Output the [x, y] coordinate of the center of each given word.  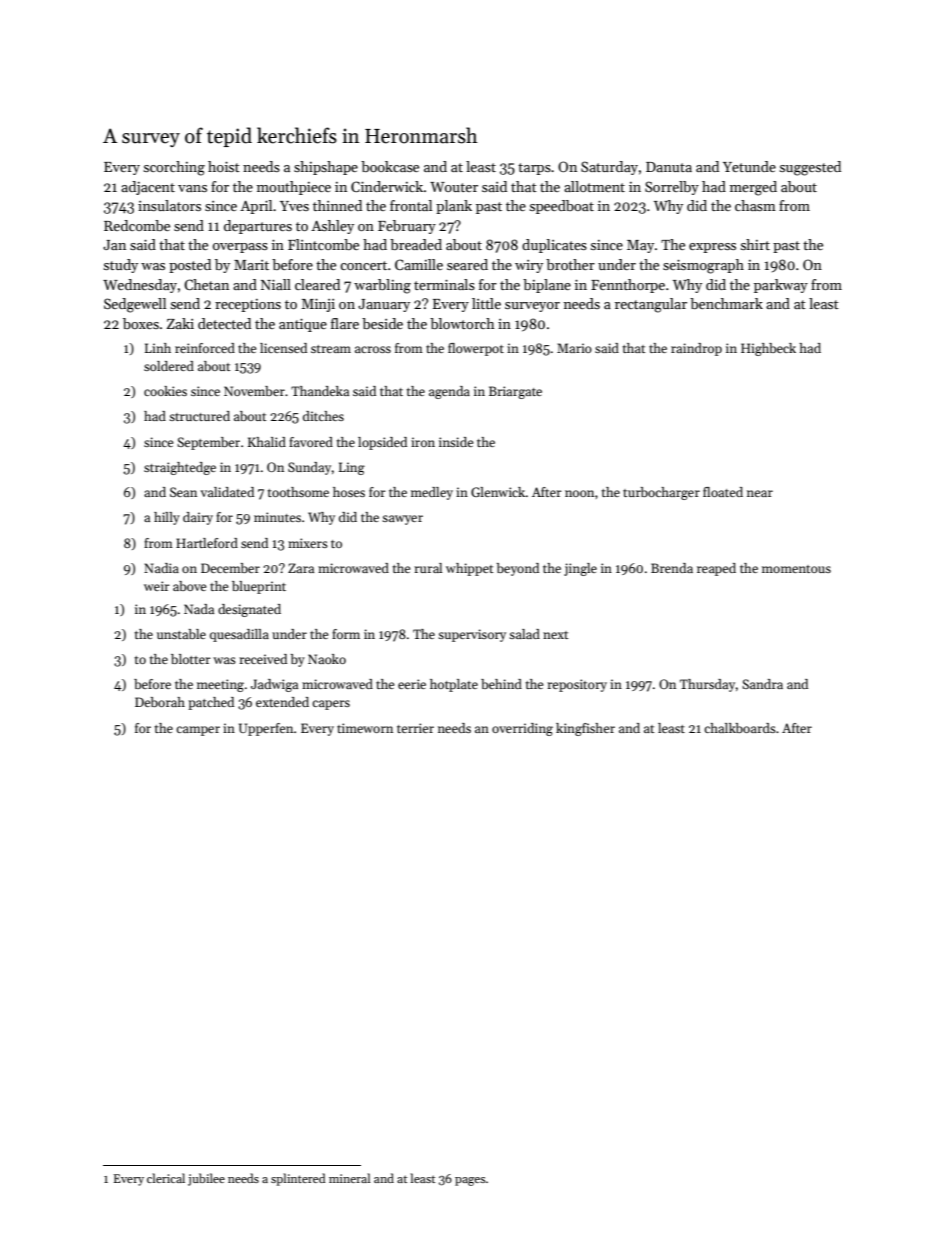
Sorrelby [672, 188]
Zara [301, 568]
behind [501, 684]
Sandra [762, 684]
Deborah [160, 702]
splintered [298, 1179]
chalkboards [740, 728]
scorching [174, 168]
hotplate [454, 685]
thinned [337, 205]
